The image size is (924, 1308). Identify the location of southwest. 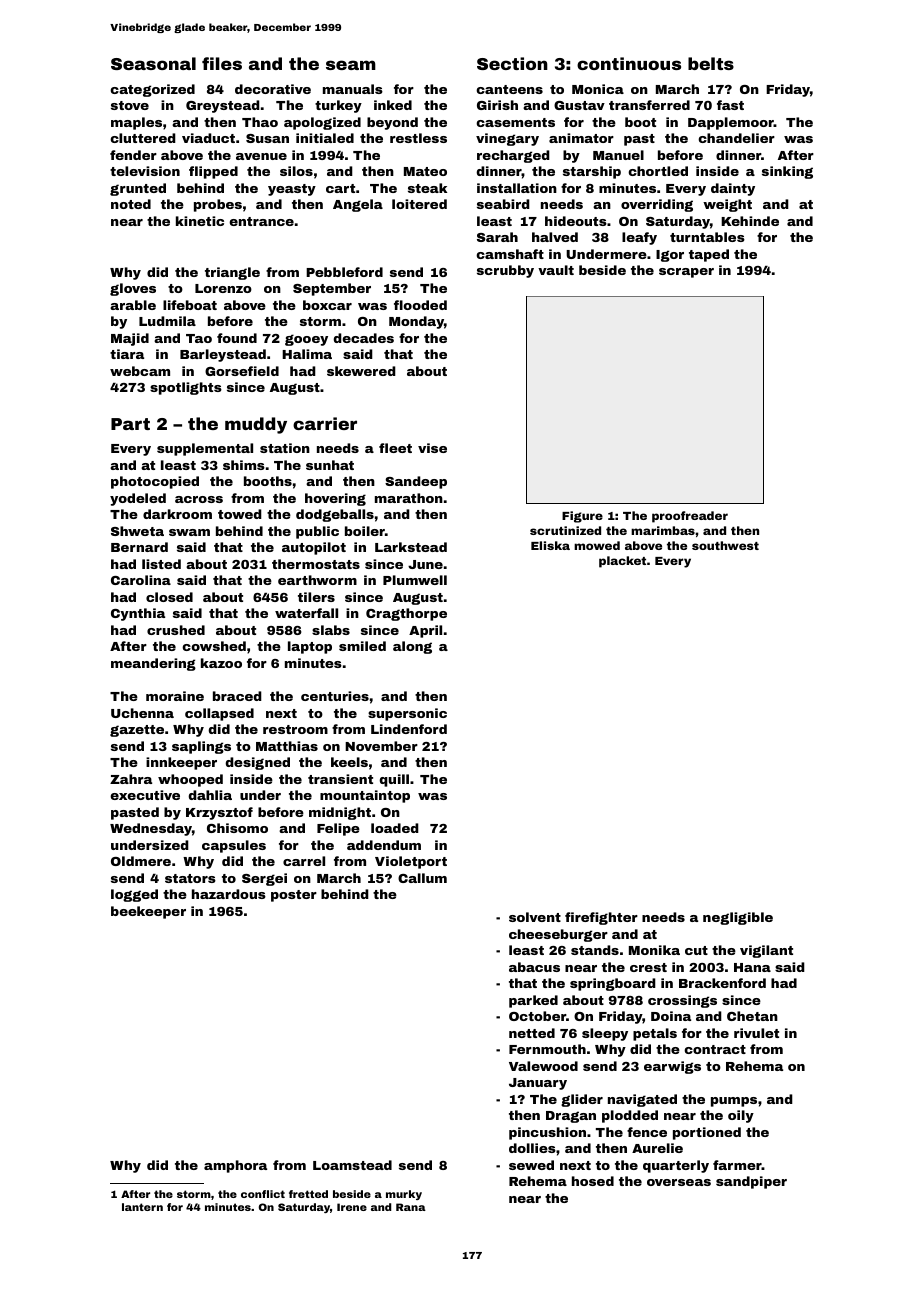
(725, 545).
